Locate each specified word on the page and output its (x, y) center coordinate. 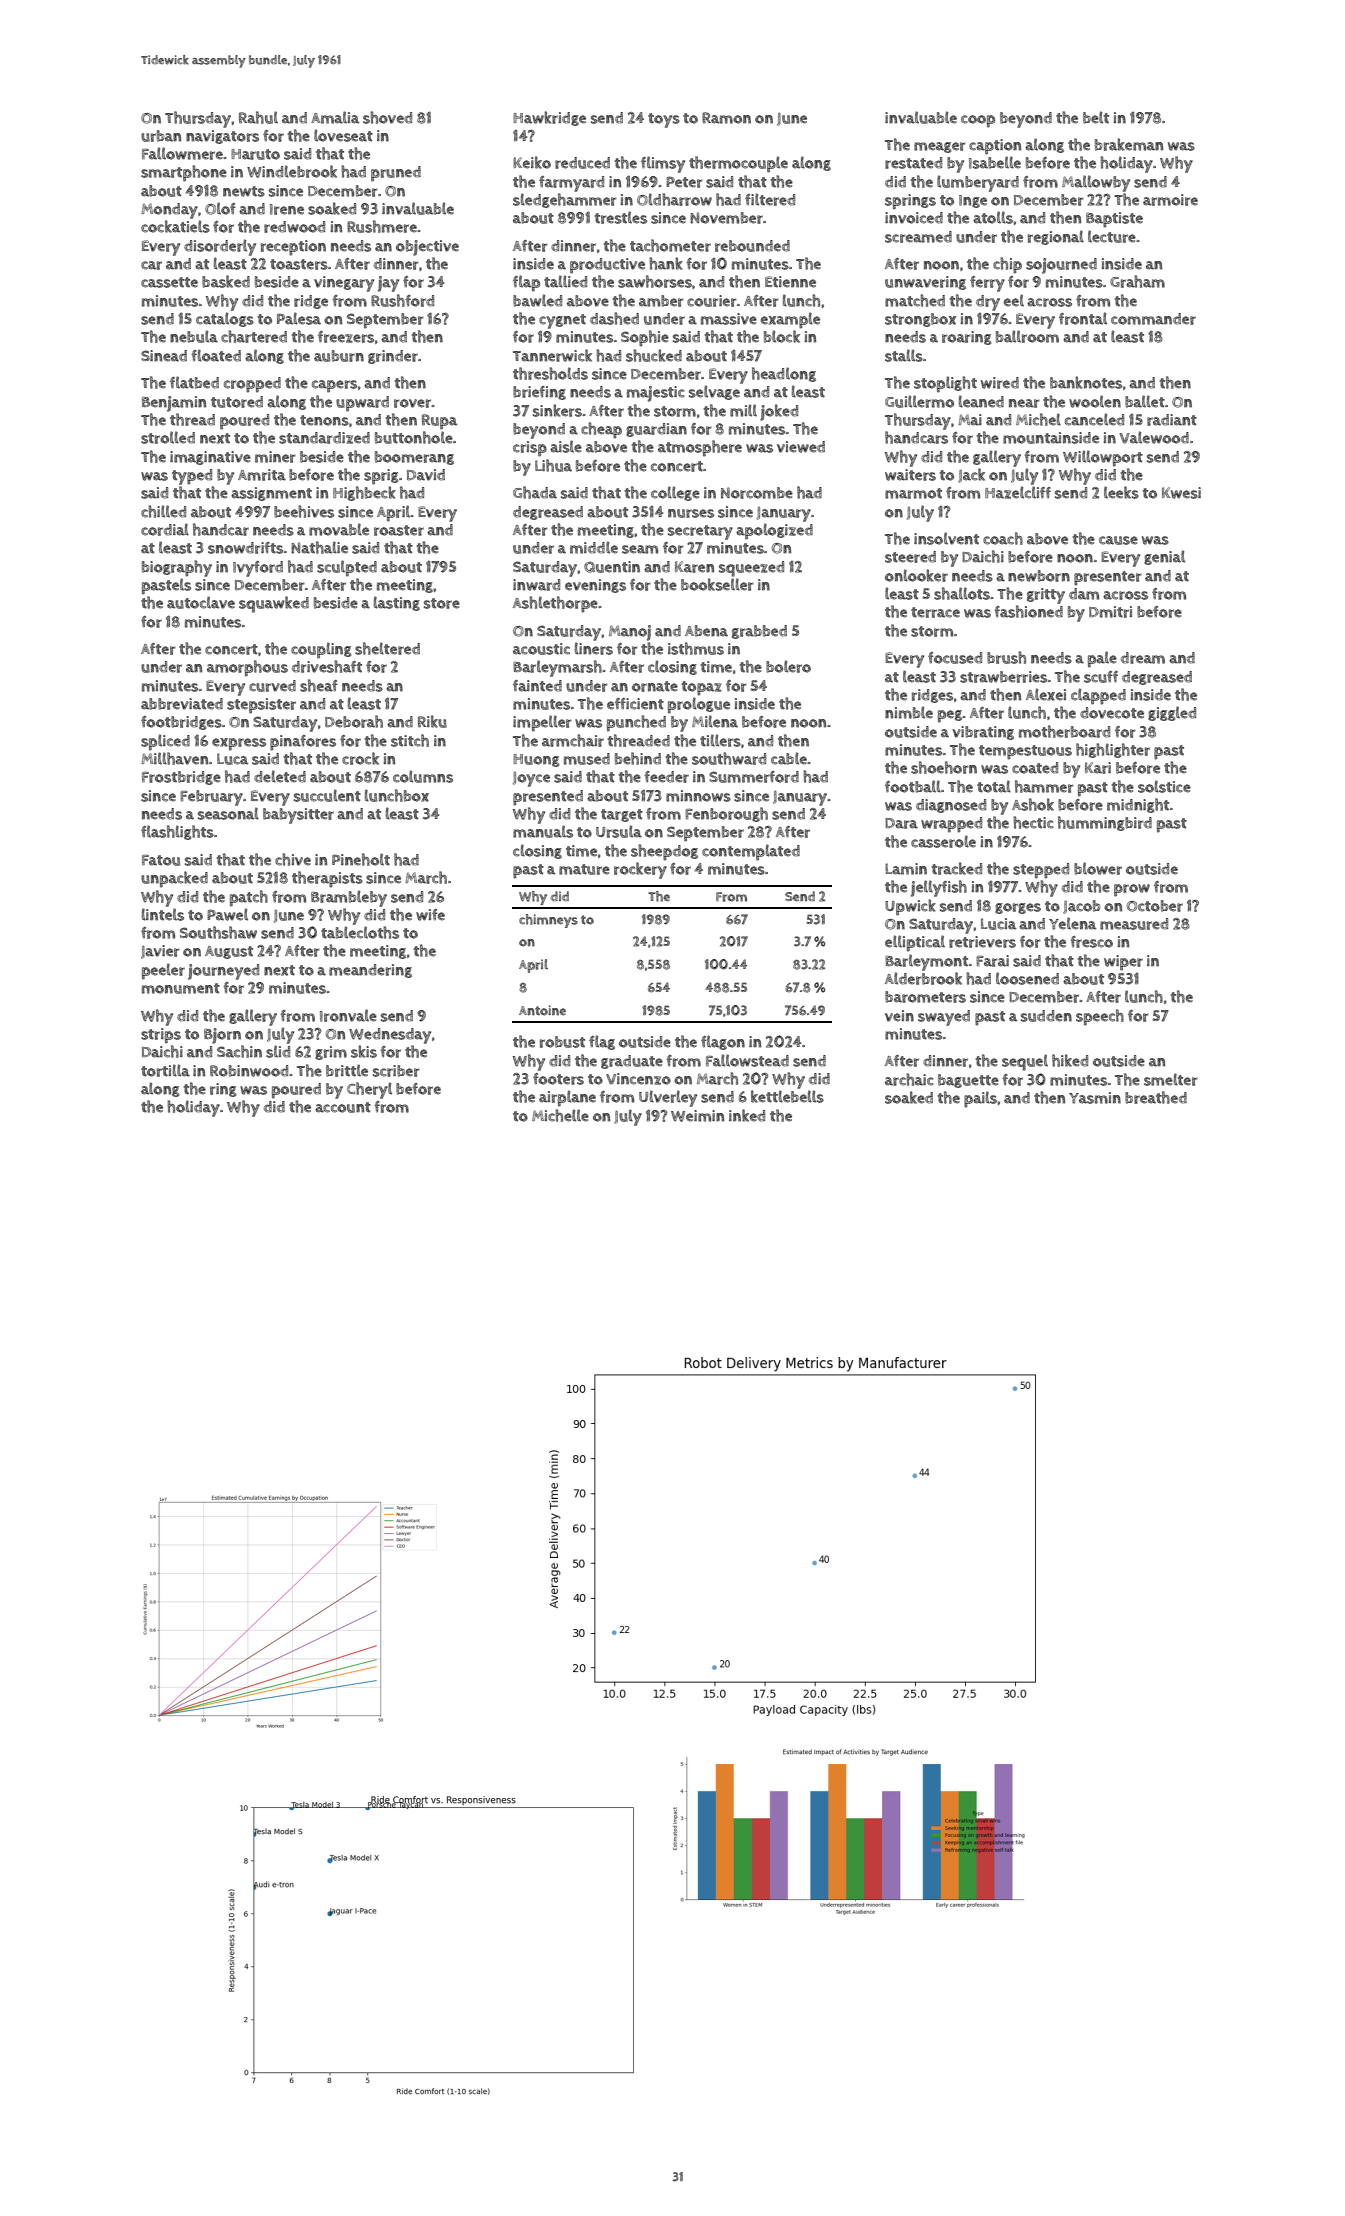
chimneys (548, 921)
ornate (655, 686)
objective (427, 248)
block (782, 336)
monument (181, 988)
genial (1164, 557)
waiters (910, 475)
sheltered (387, 648)
